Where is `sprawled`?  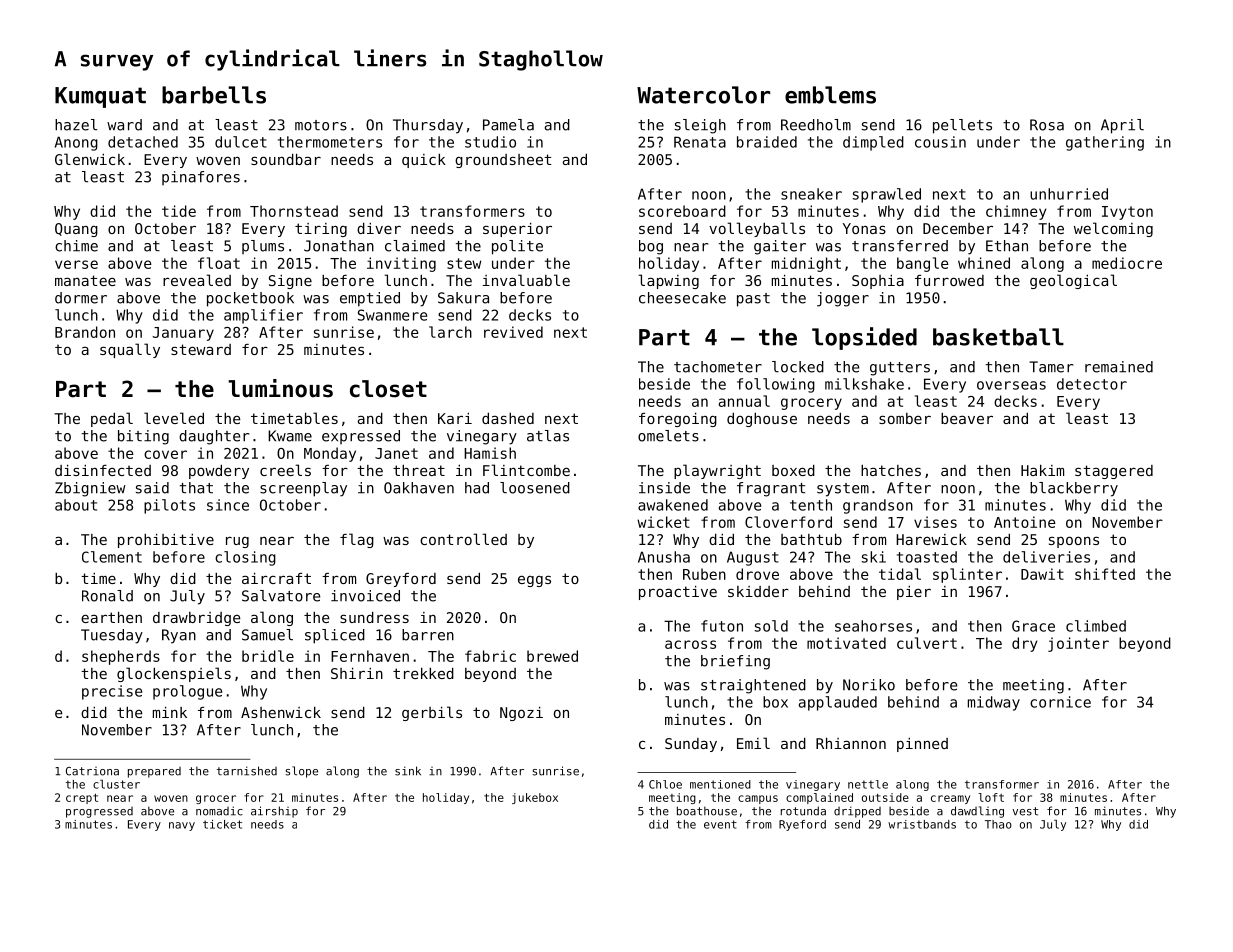
sprawled is located at coordinates (887, 195).
